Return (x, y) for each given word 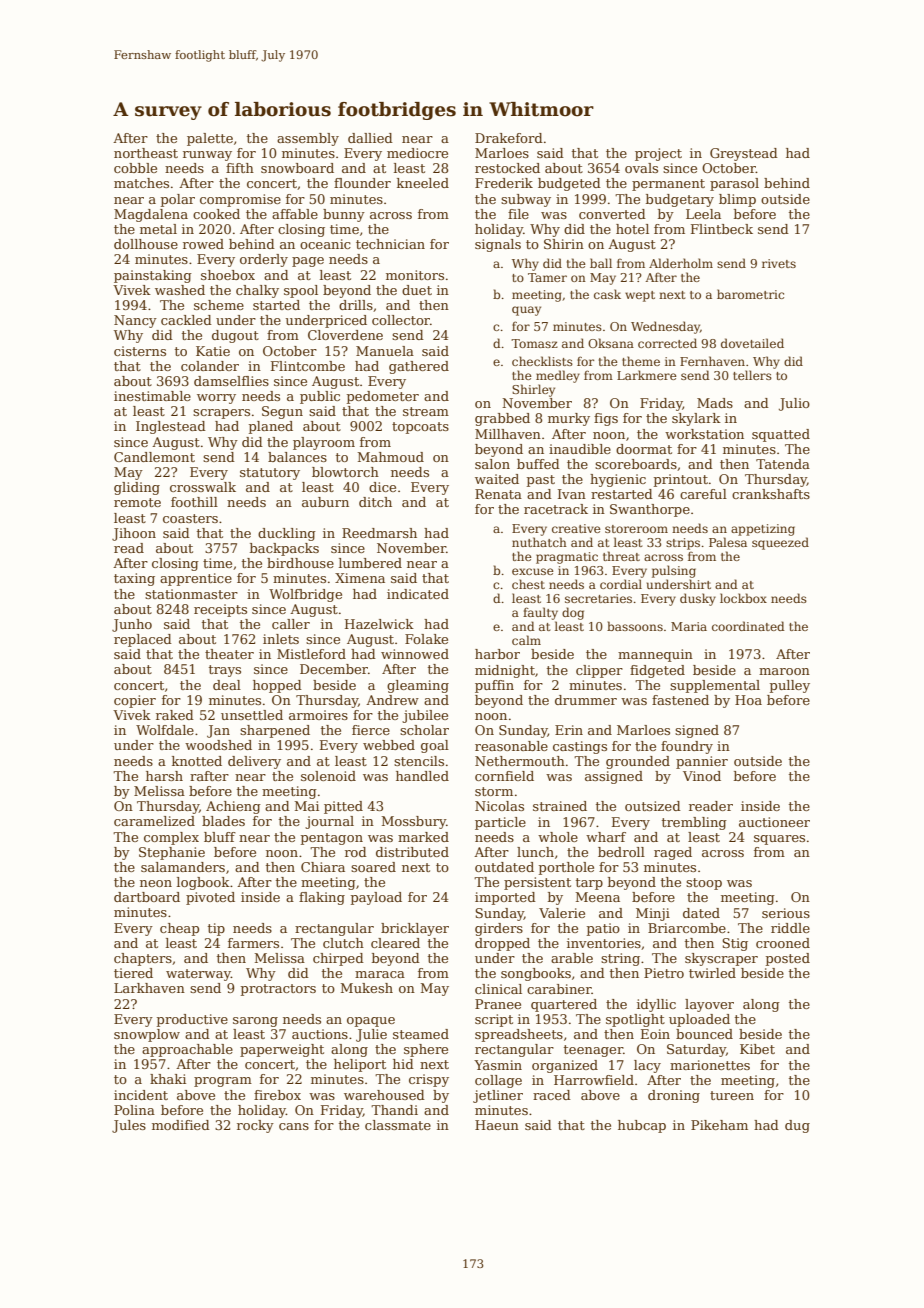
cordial (621, 584)
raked (175, 715)
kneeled (423, 183)
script (494, 1020)
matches (141, 183)
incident (141, 1095)
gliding (137, 488)
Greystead (744, 154)
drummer (586, 700)
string (620, 959)
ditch (375, 502)
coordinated (748, 626)
